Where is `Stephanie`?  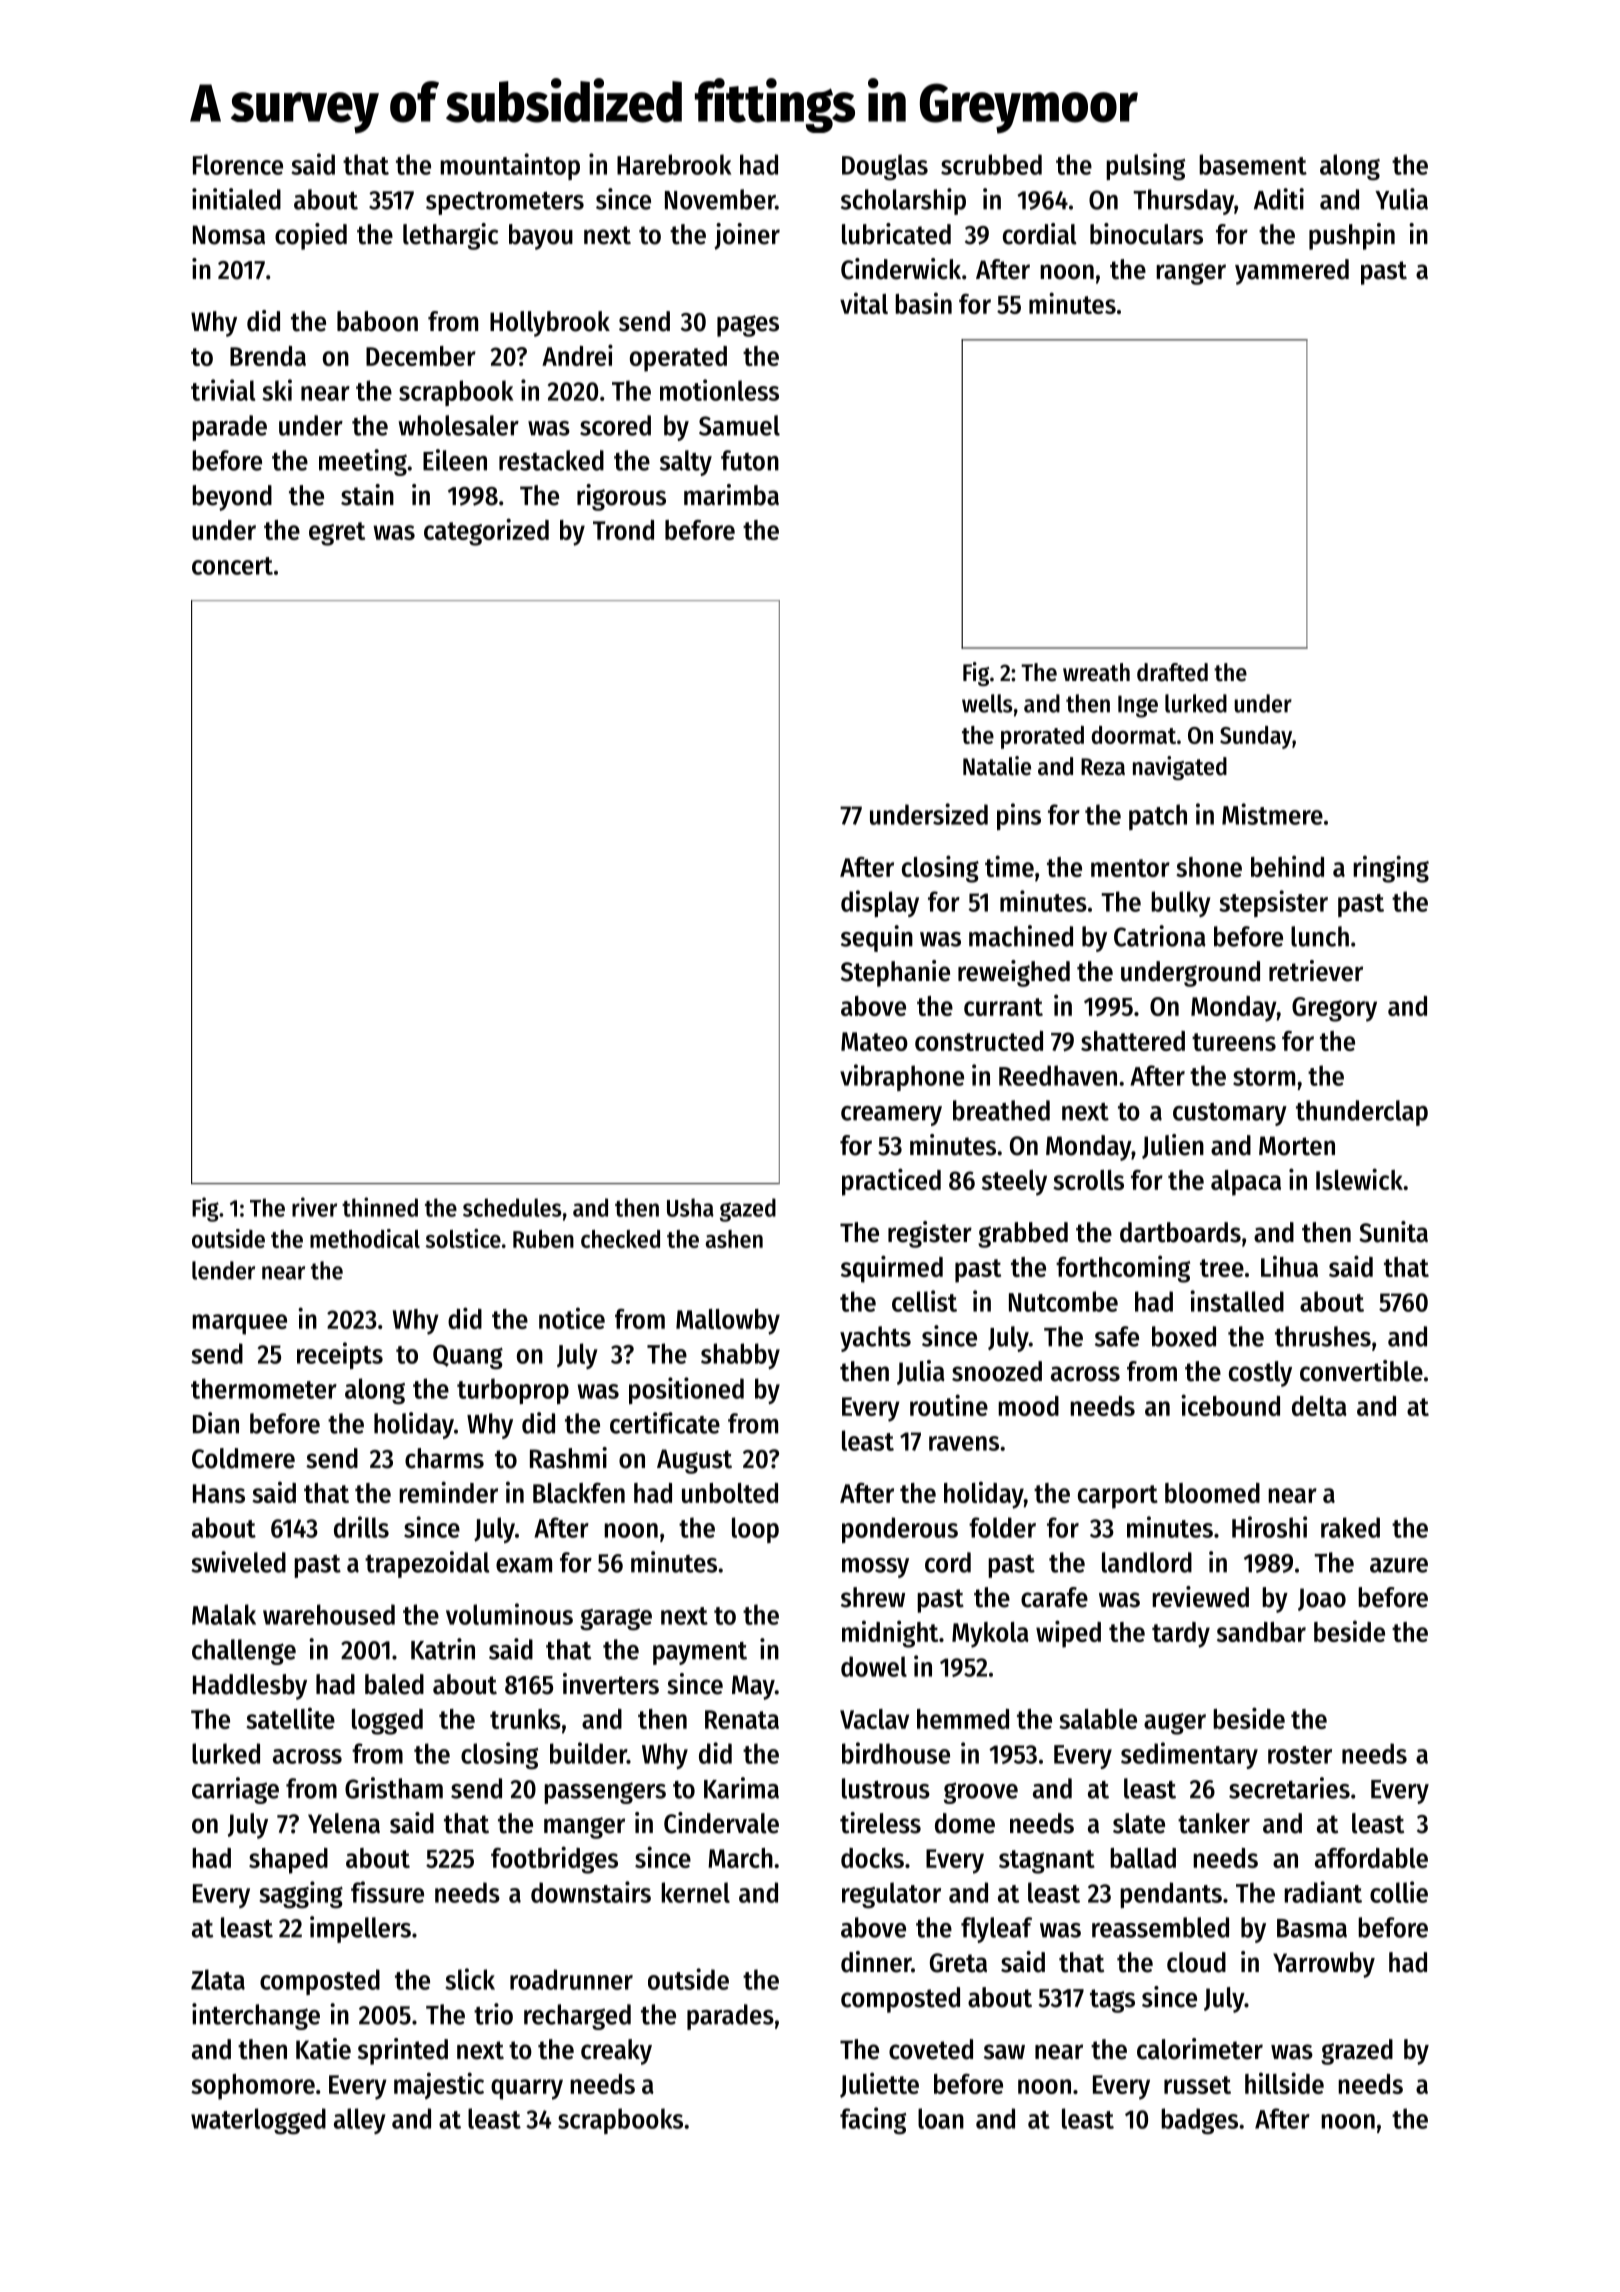
Stephanie is located at coordinates (895, 973).
